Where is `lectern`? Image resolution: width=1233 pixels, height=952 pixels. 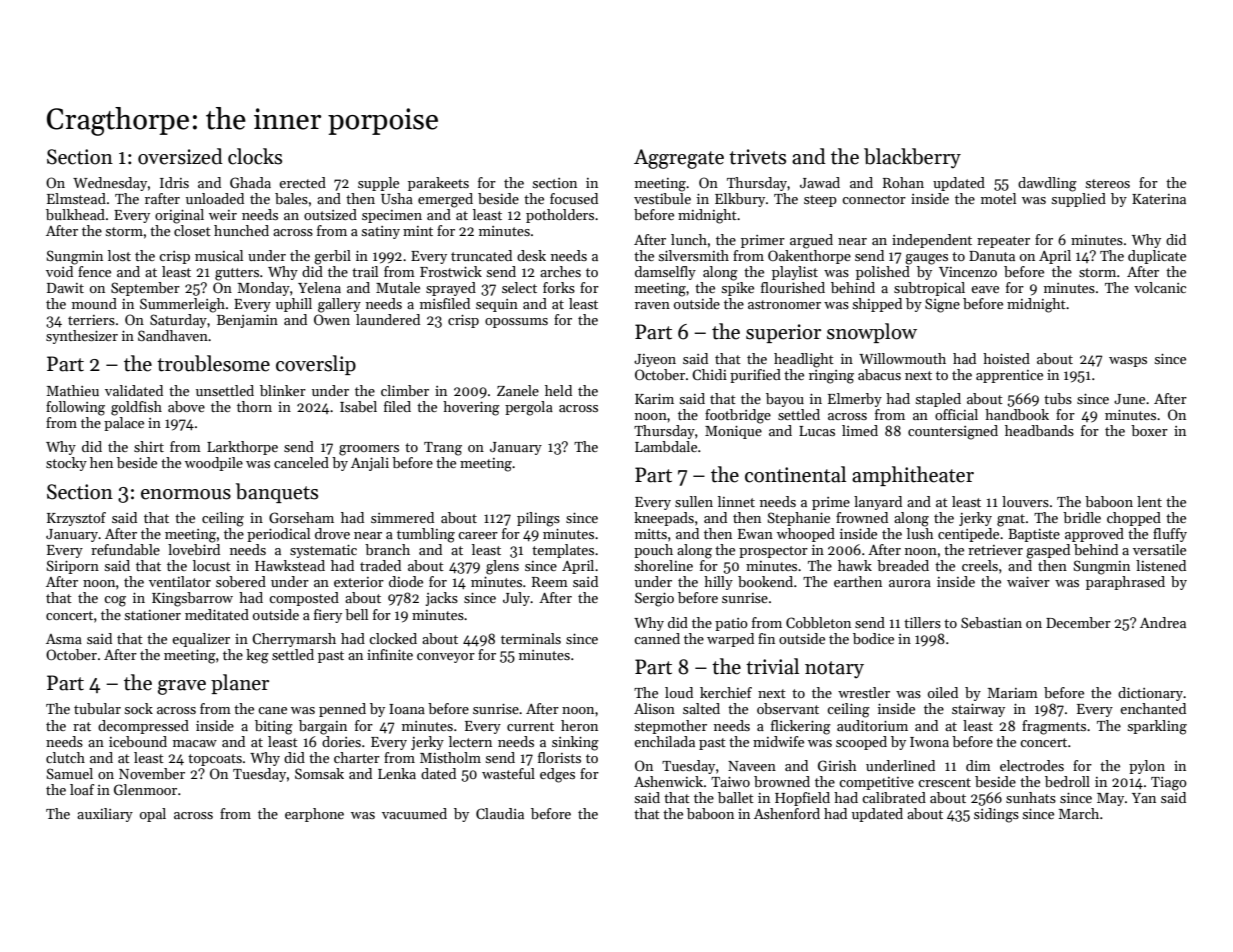 lectern is located at coordinates (470, 741).
